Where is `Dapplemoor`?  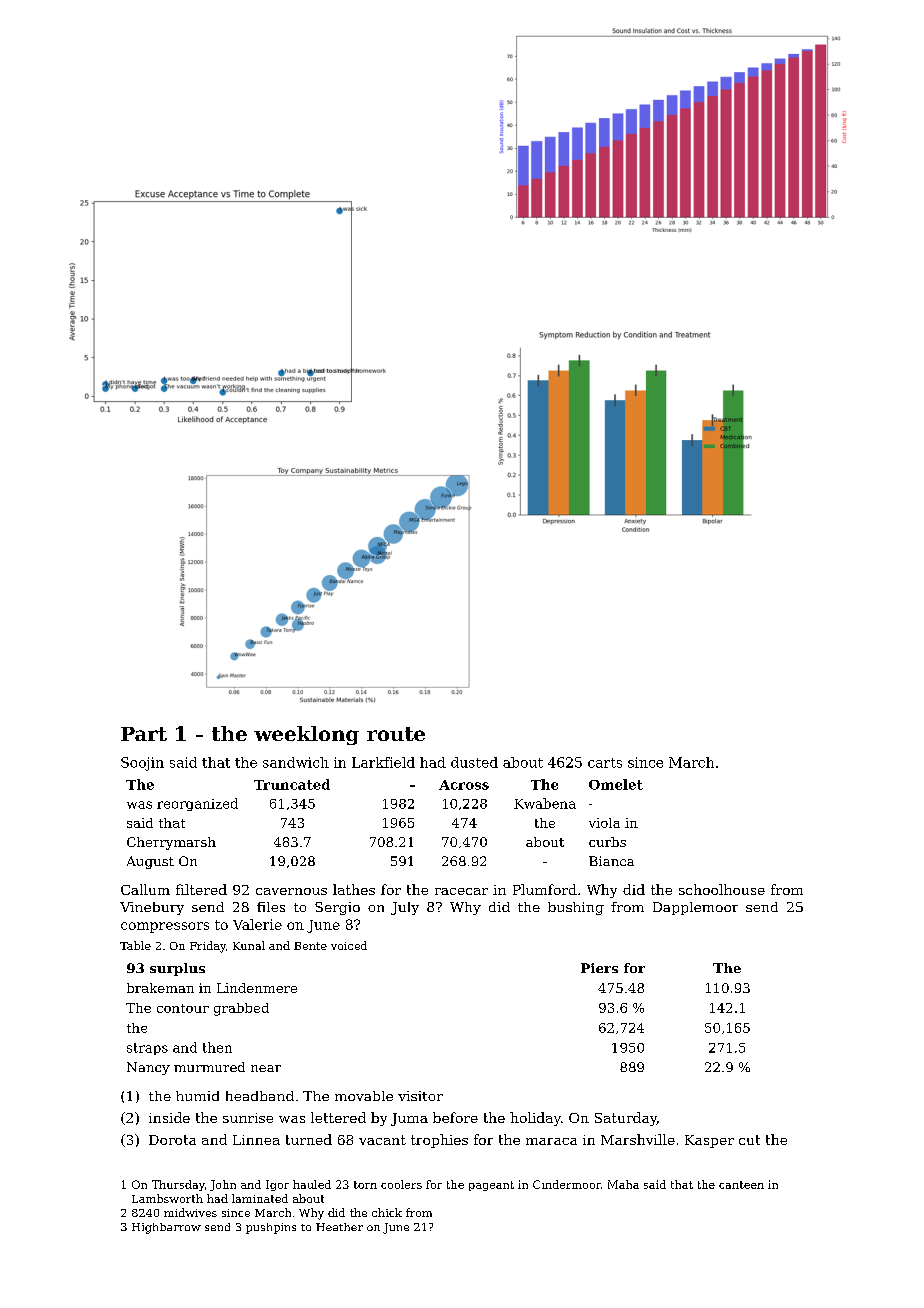
Dapplemoor is located at coordinates (695, 908).
